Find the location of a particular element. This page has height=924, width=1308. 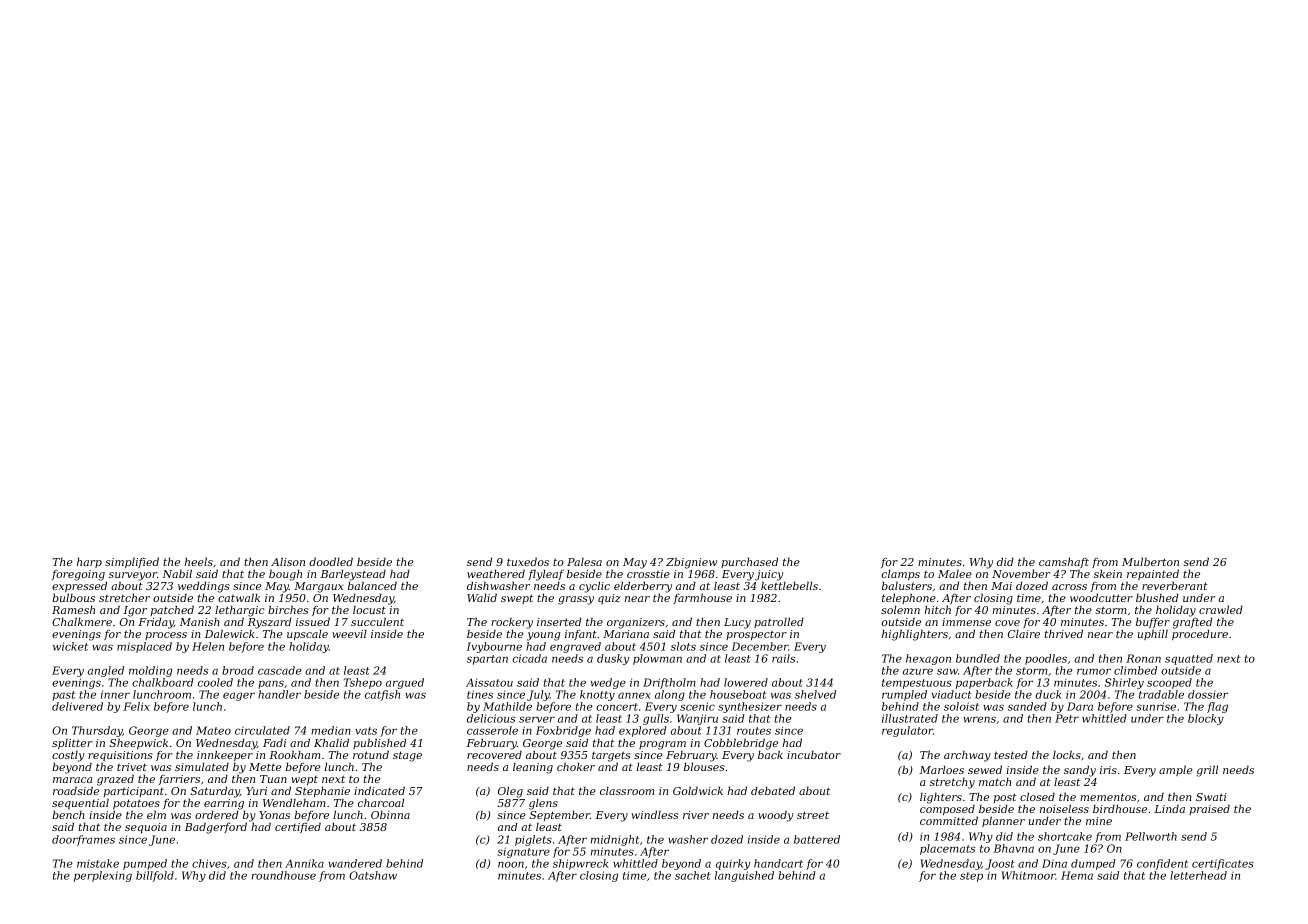

Friday is located at coordinates (156, 623).
